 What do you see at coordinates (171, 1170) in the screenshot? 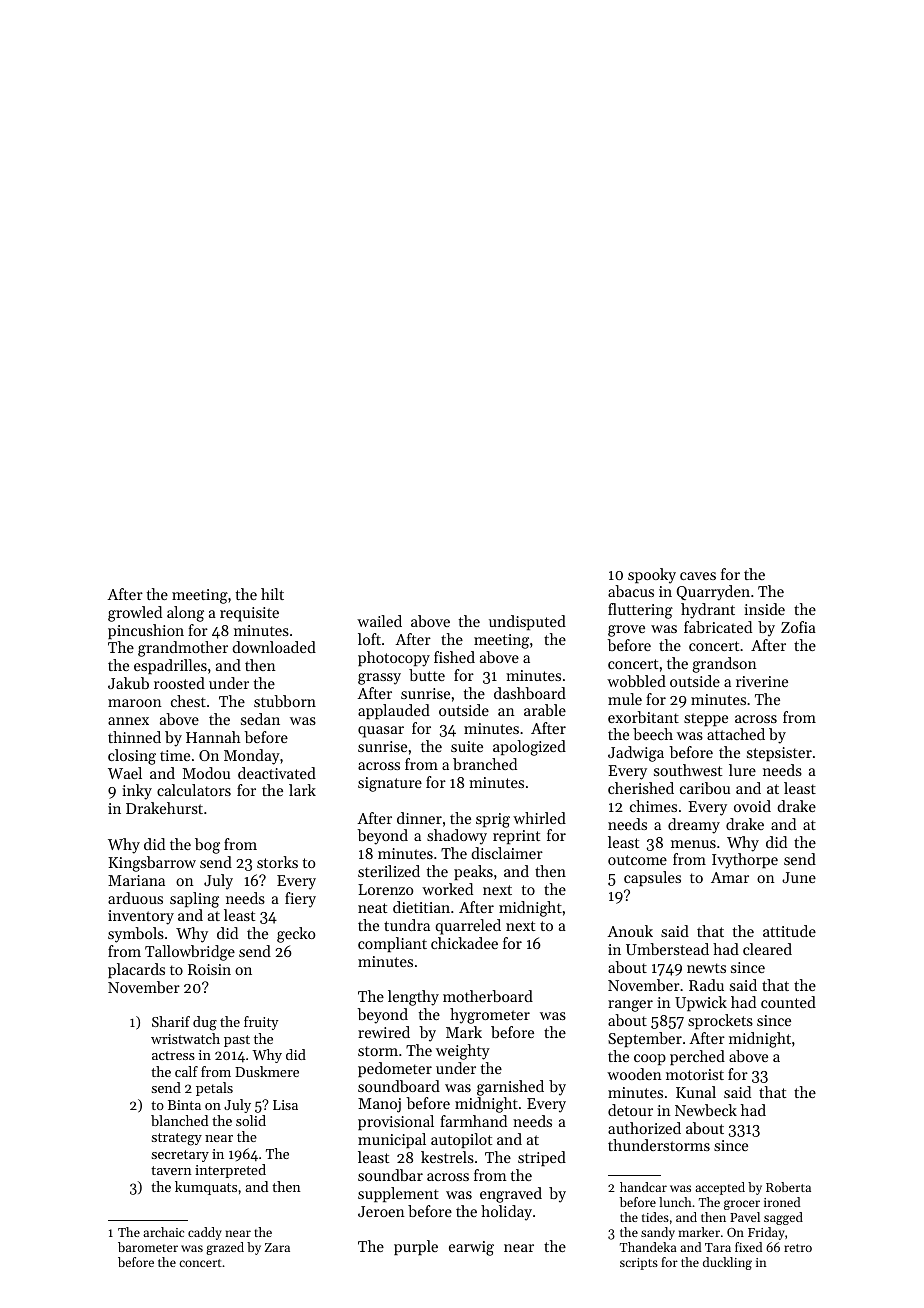
I see `tavern` at bounding box center [171, 1170].
